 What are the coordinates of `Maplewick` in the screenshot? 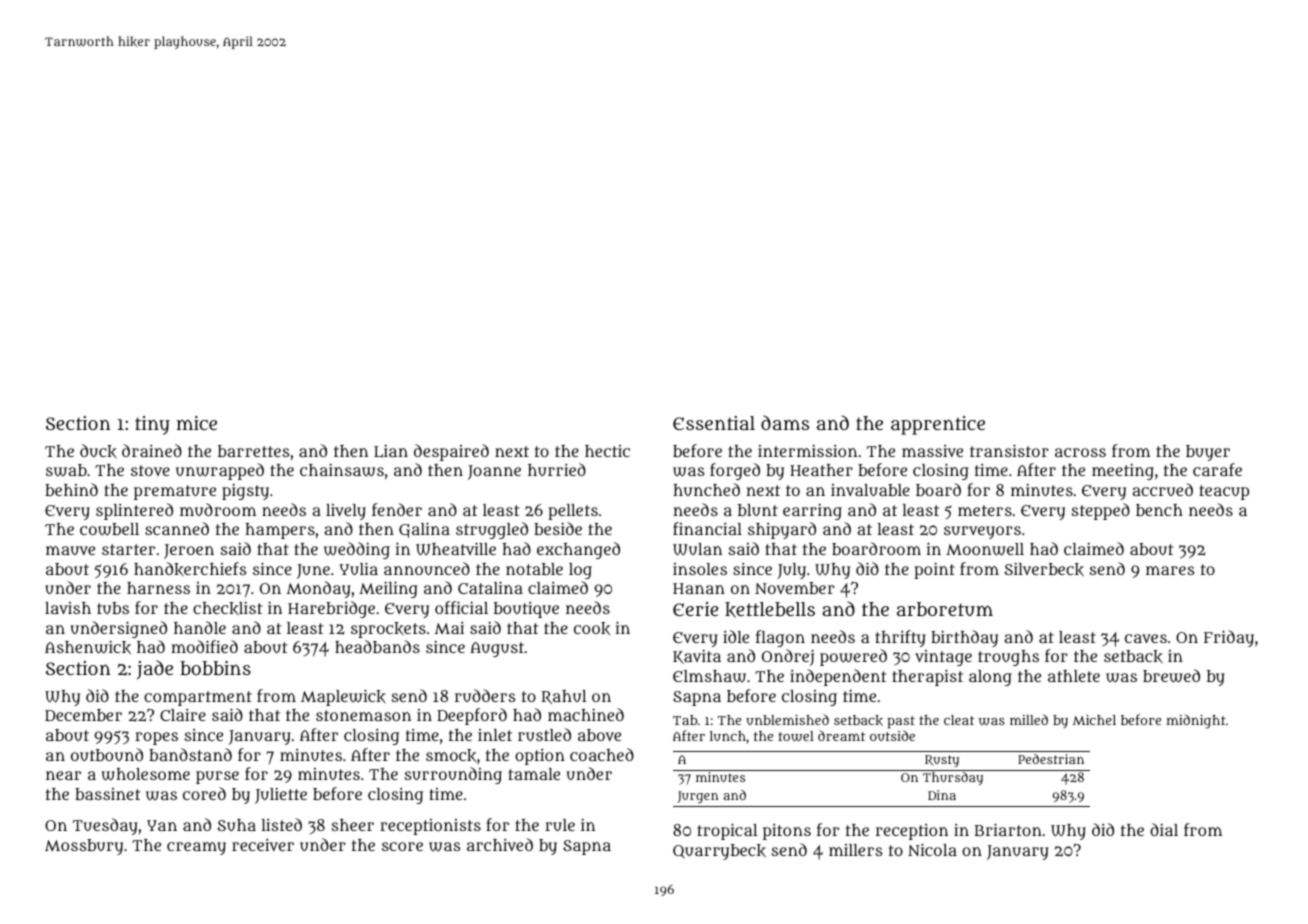 It's located at (343, 697).
